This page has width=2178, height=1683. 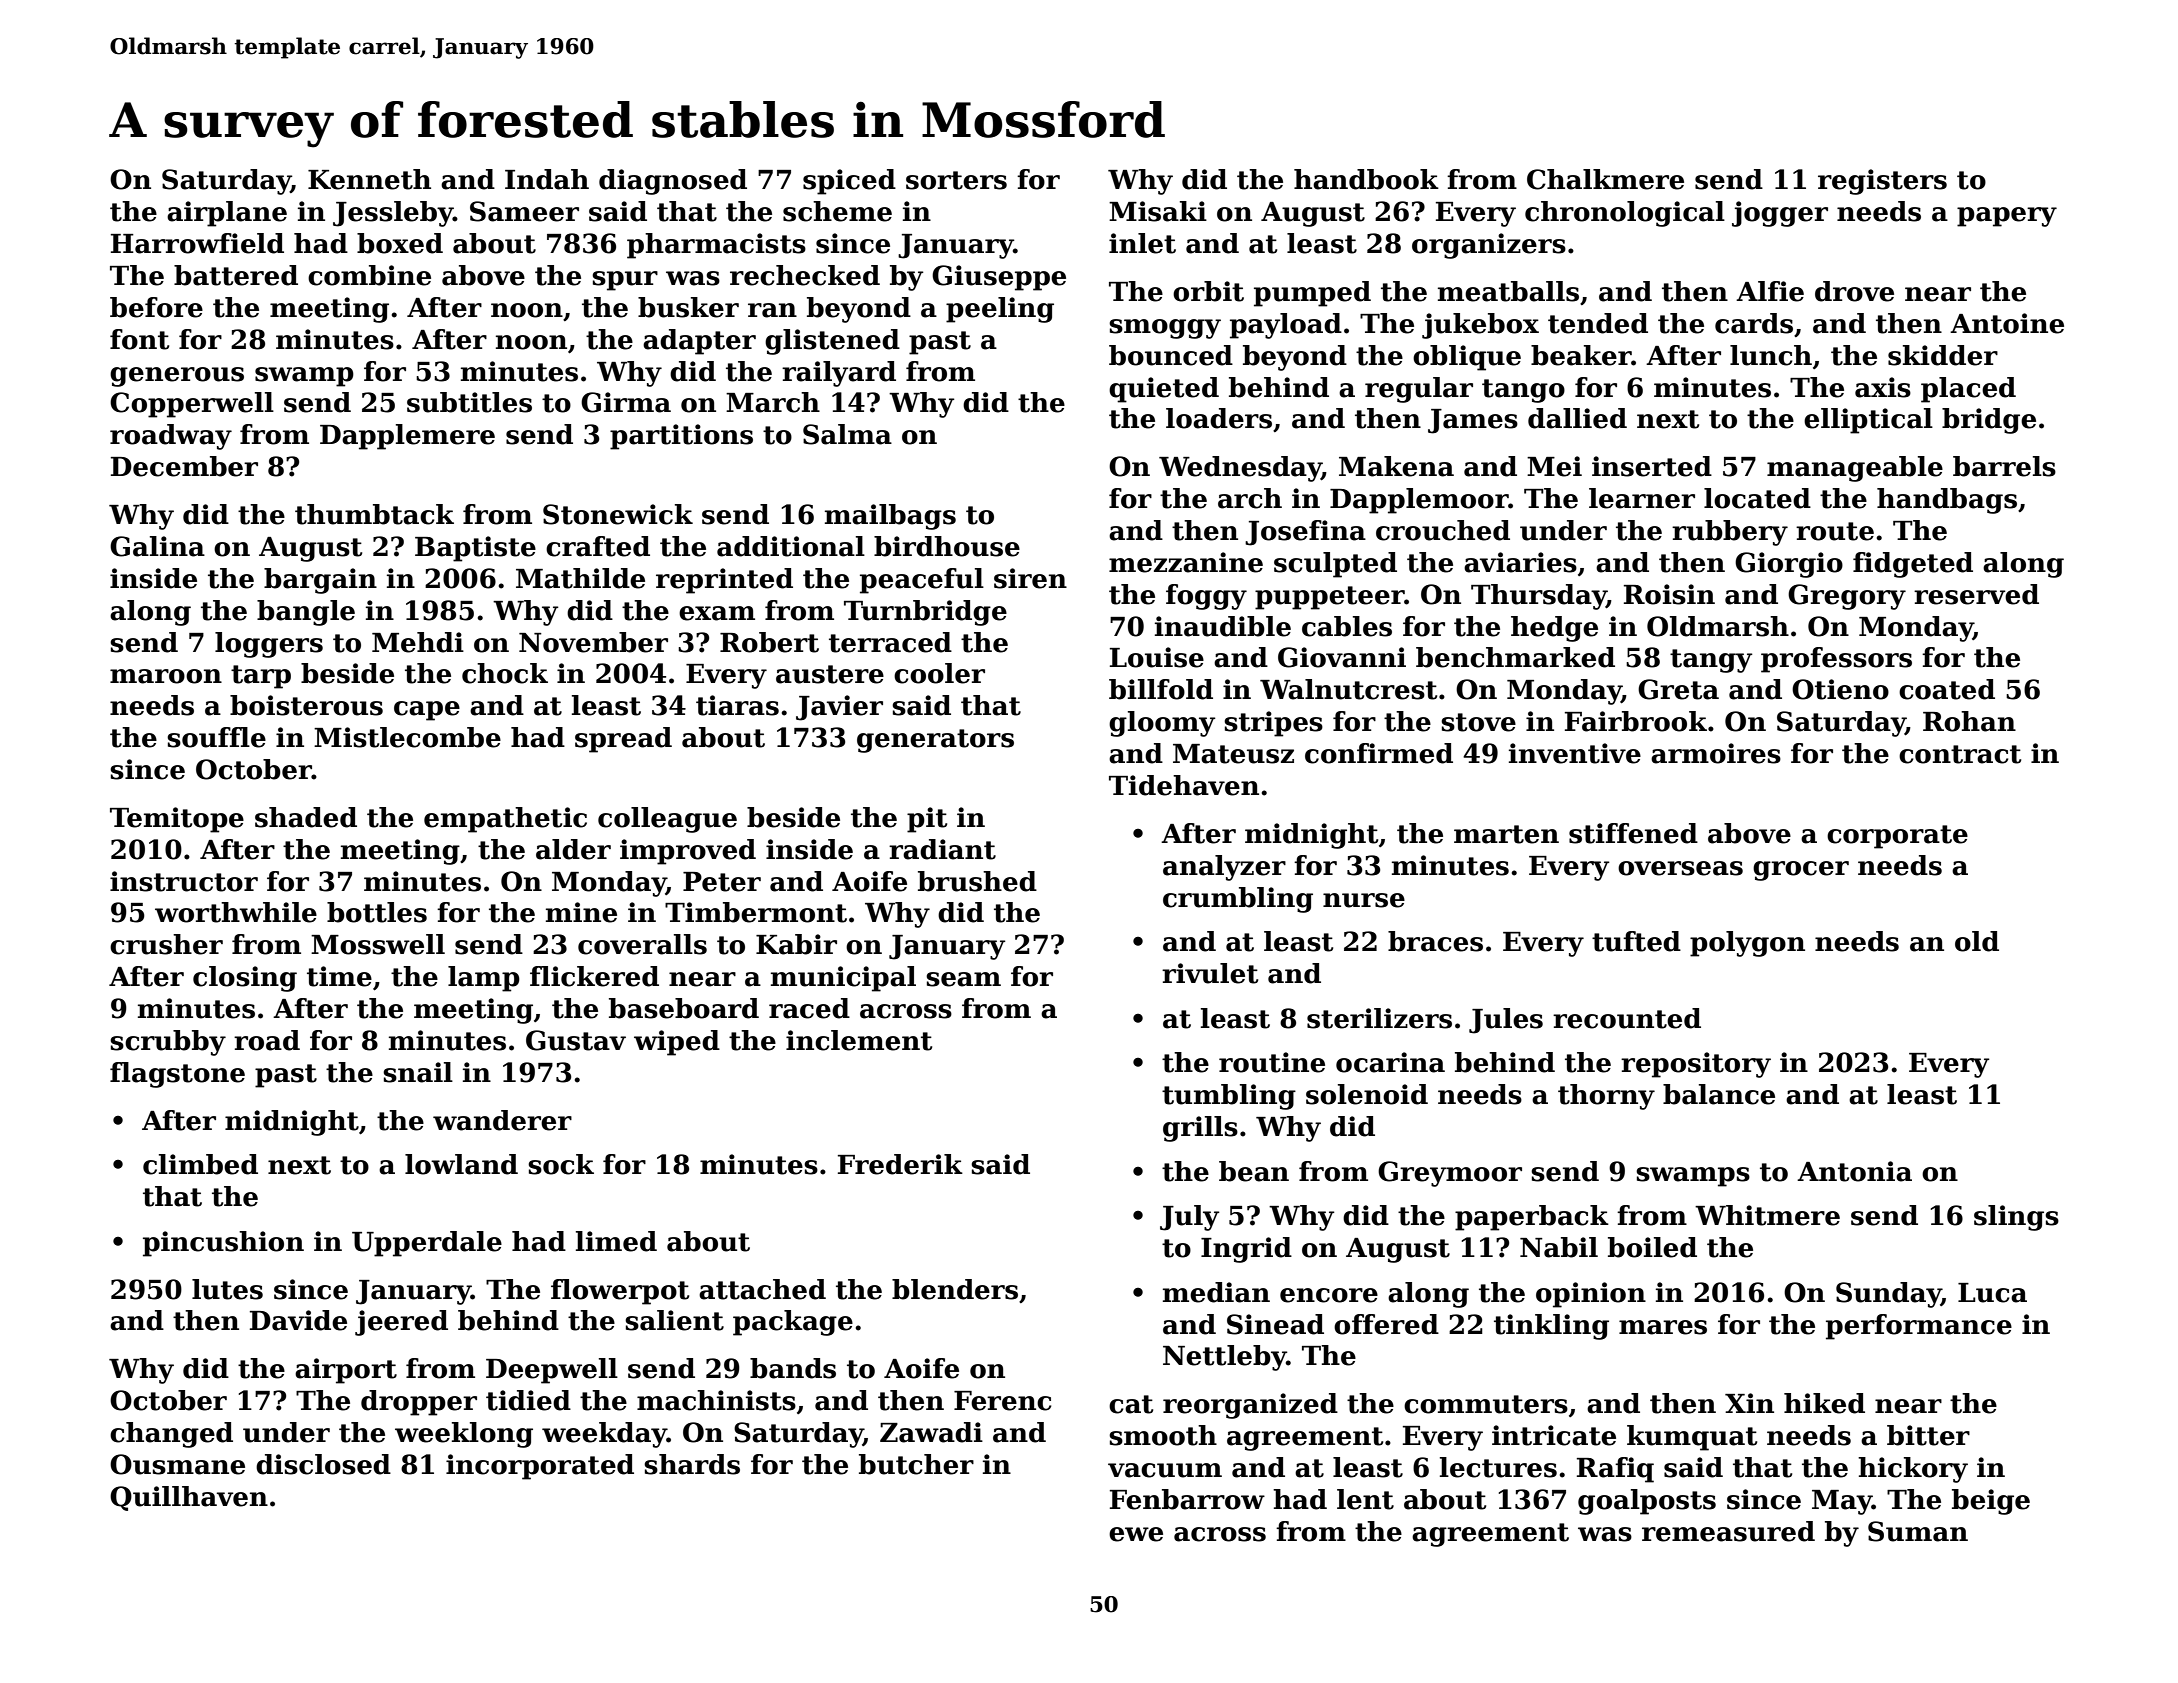 What do you see at coordinates (1254, 1171) in the page?
I see `bean` at bounding box center [1254, 1171].
